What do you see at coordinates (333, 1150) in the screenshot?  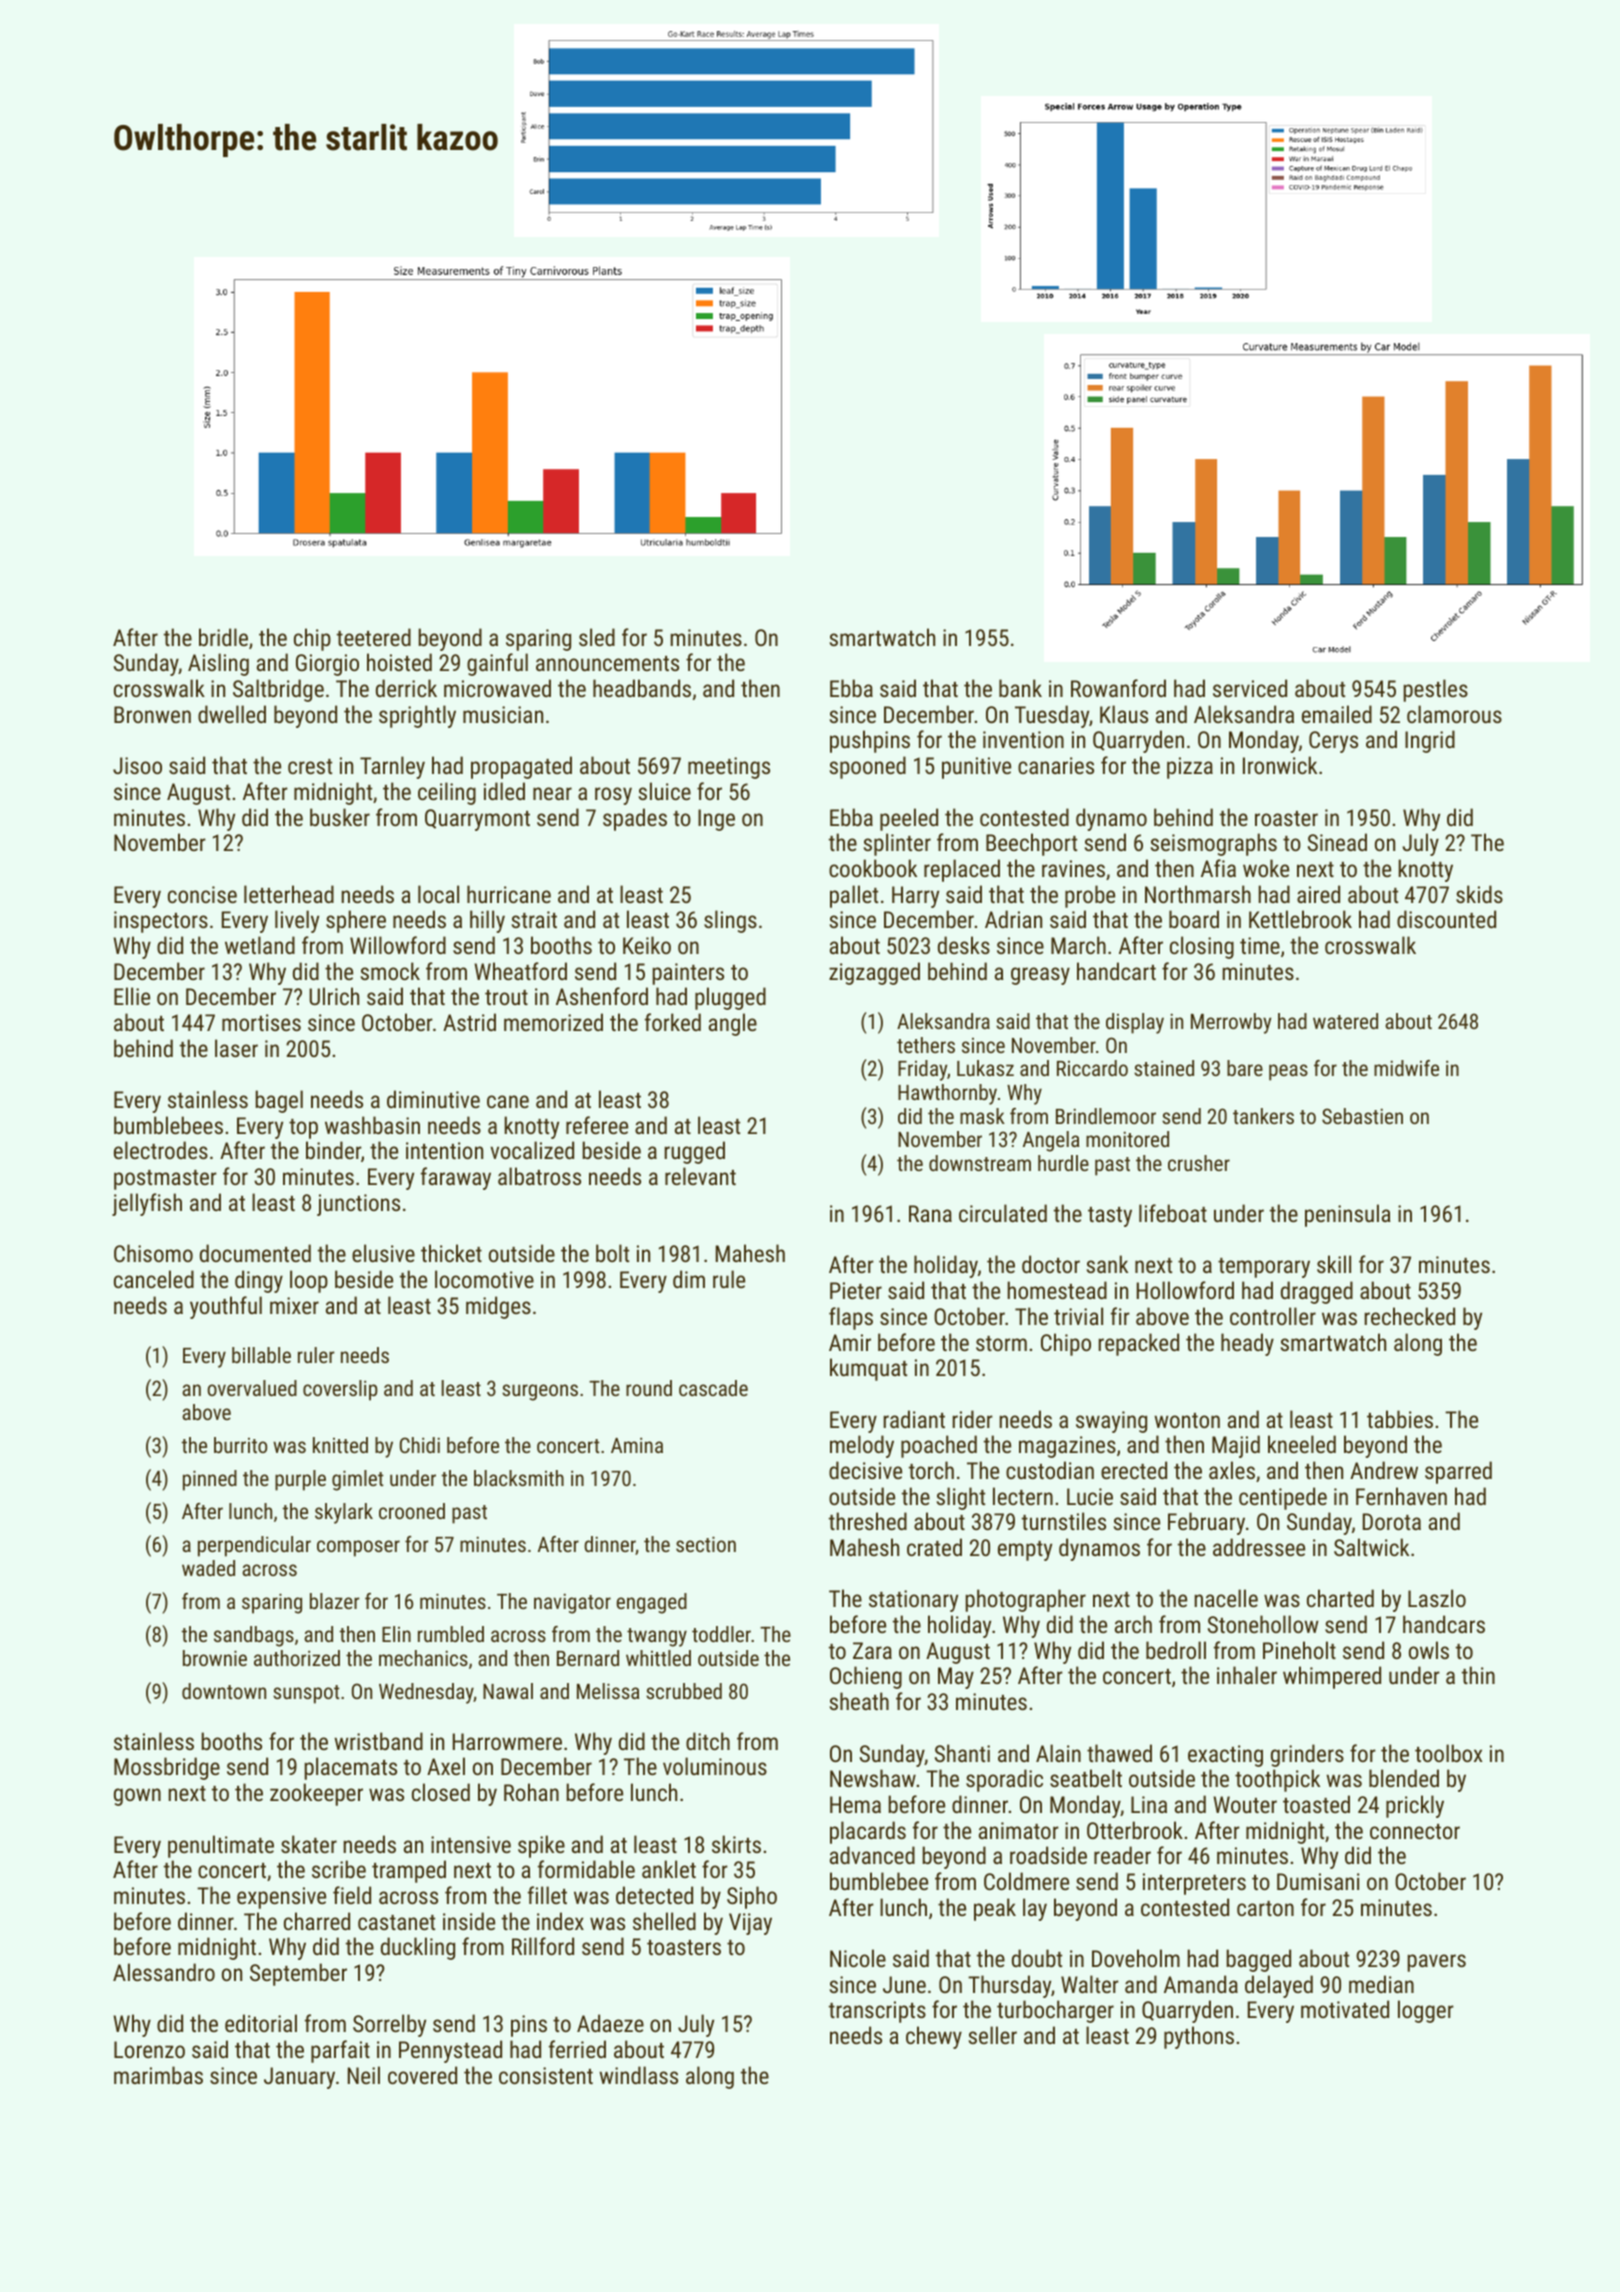 I see `binder` at bounding box center [333, 1150].
